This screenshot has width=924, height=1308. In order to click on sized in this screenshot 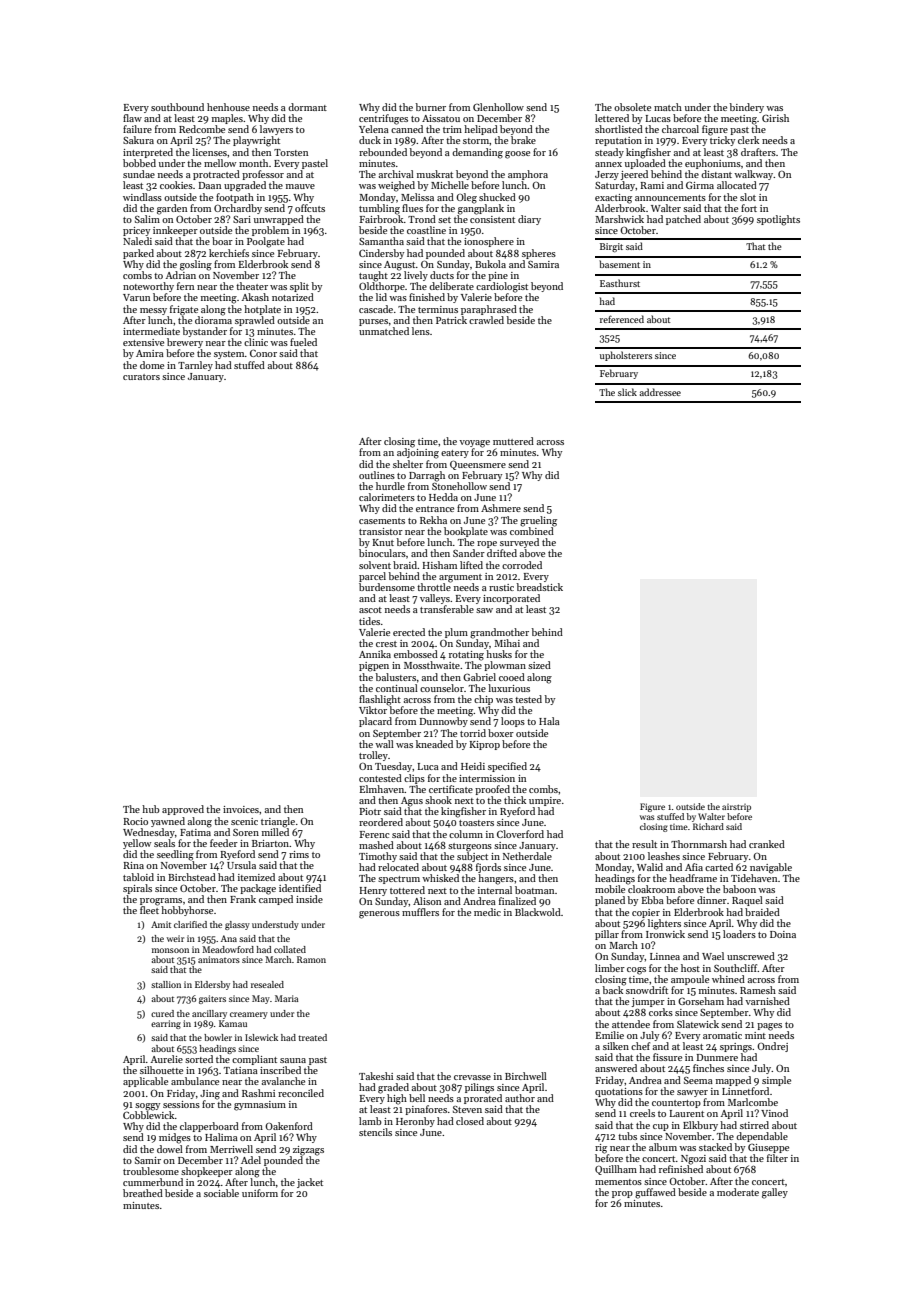, I will do `click(539, 665)`.
